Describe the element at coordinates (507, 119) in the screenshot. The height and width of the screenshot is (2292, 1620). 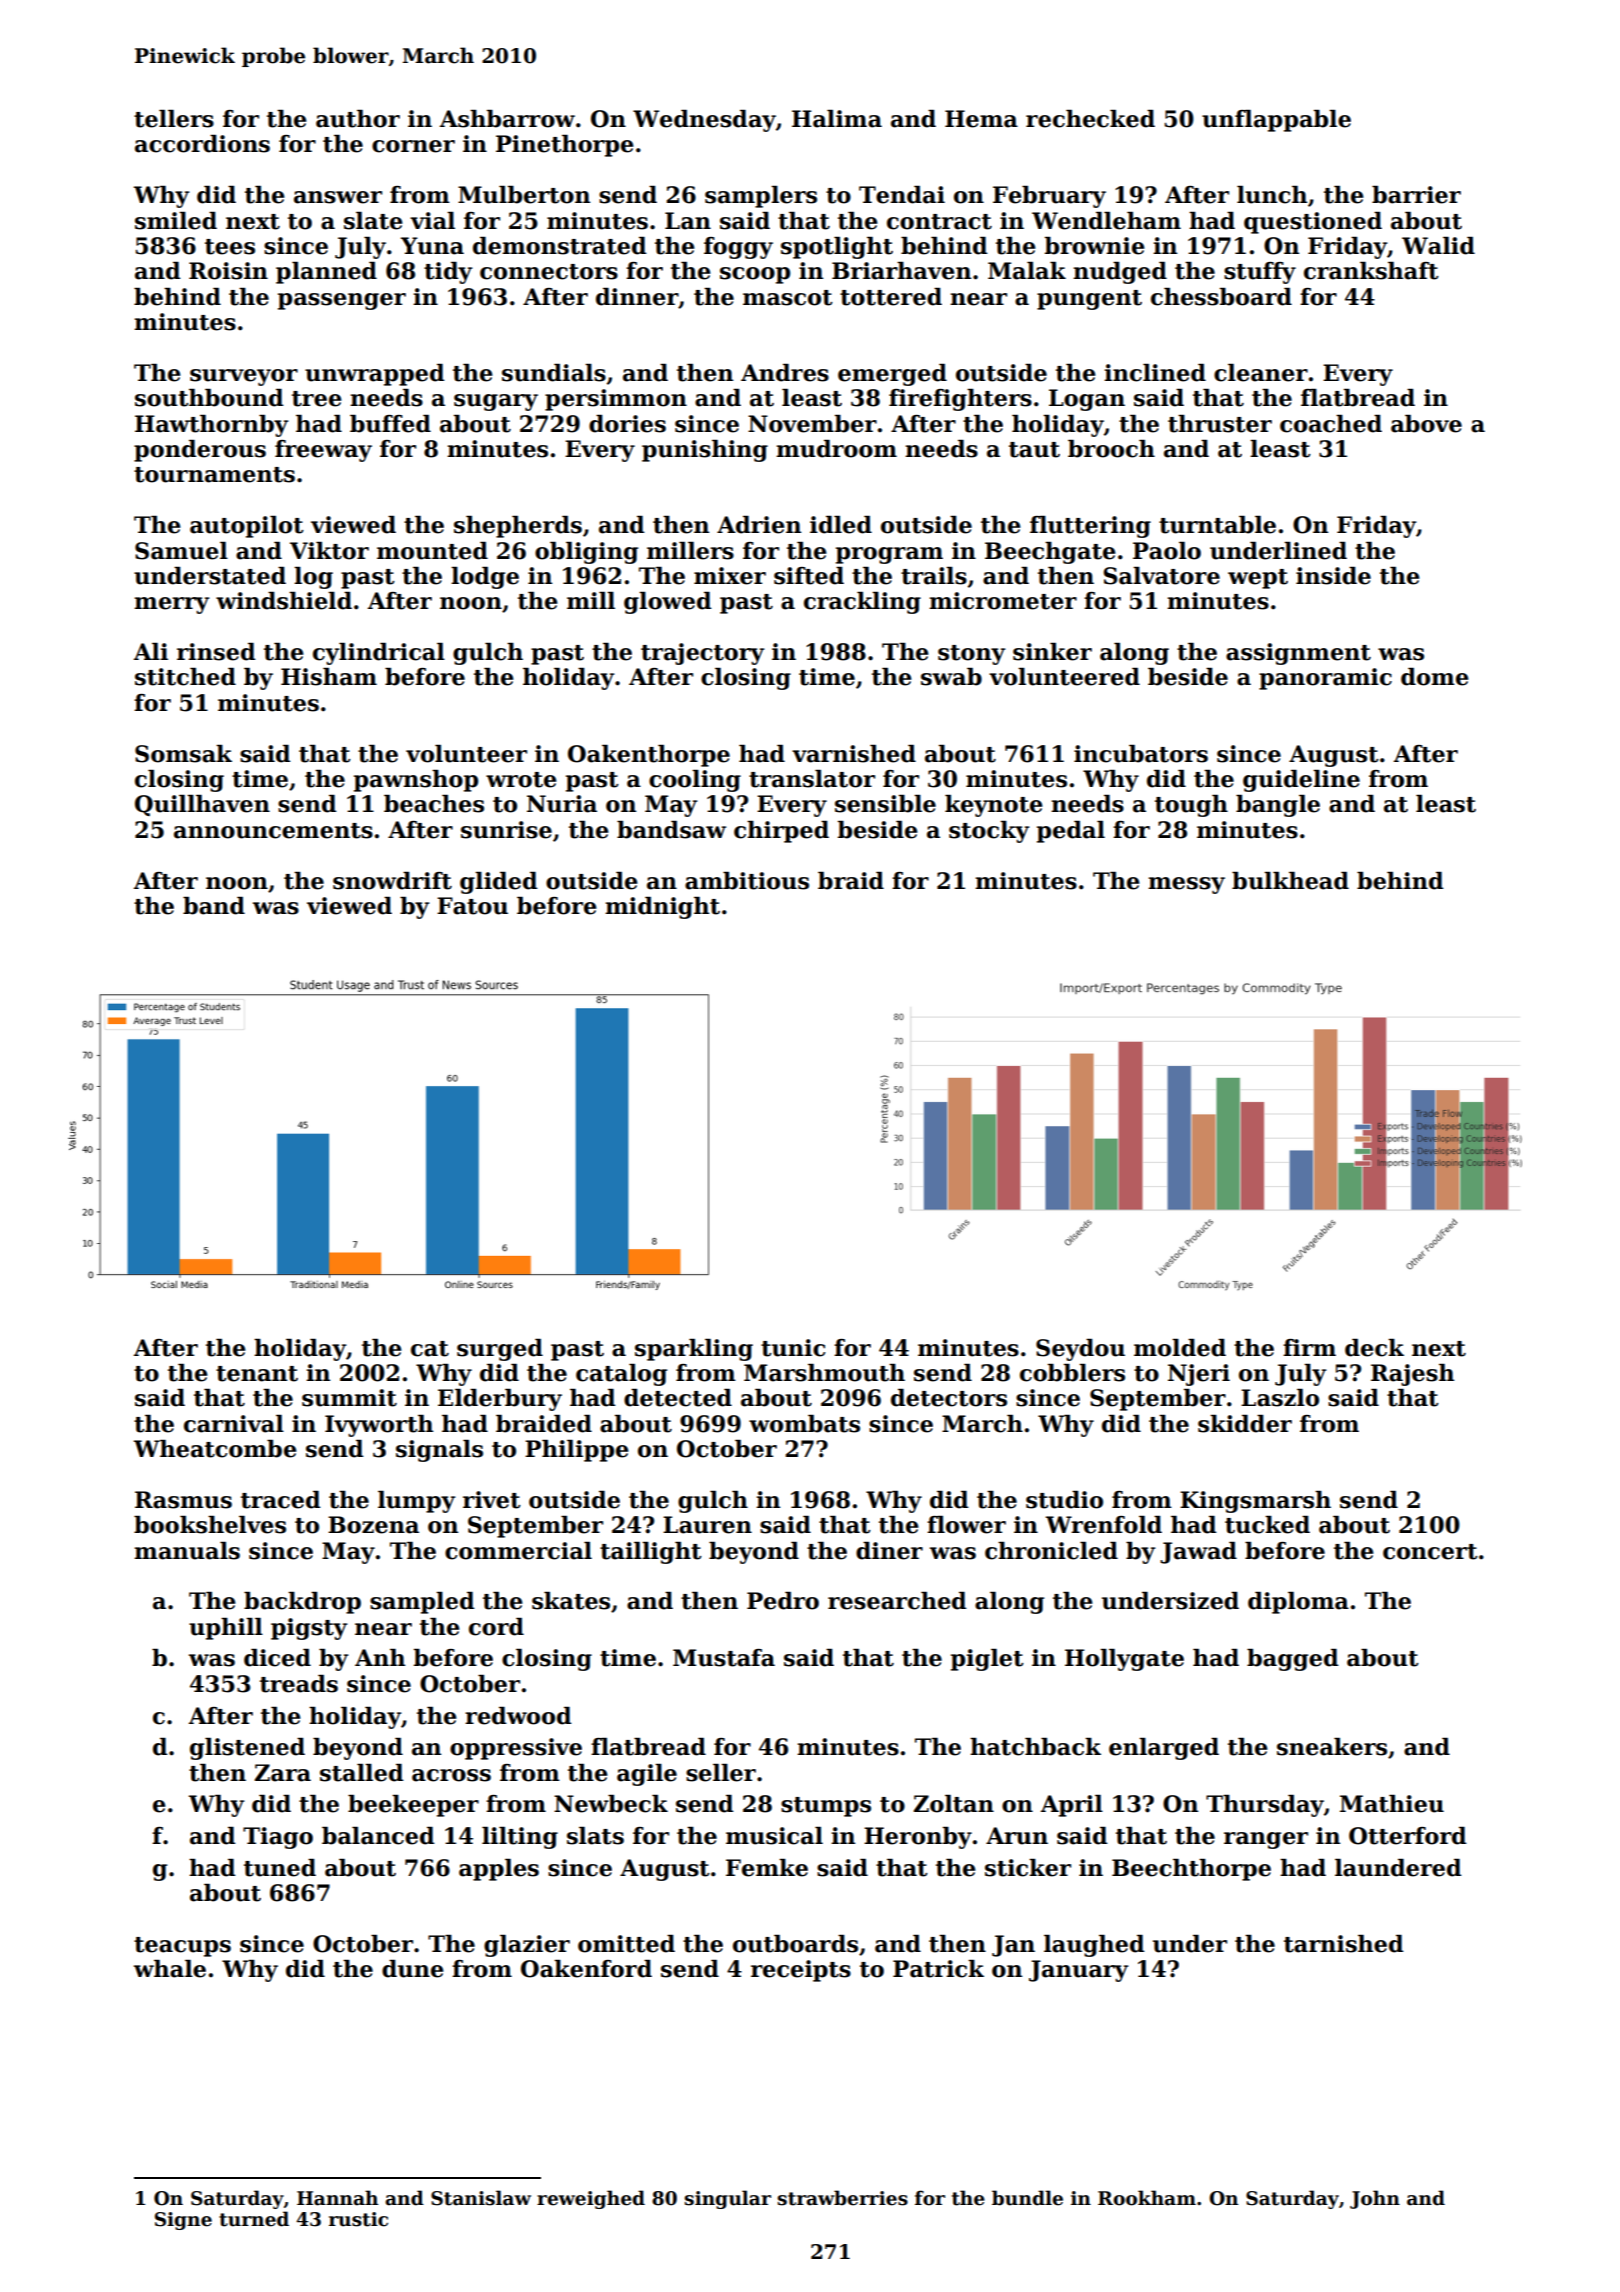
I see `Ashbarrow` at that location.
